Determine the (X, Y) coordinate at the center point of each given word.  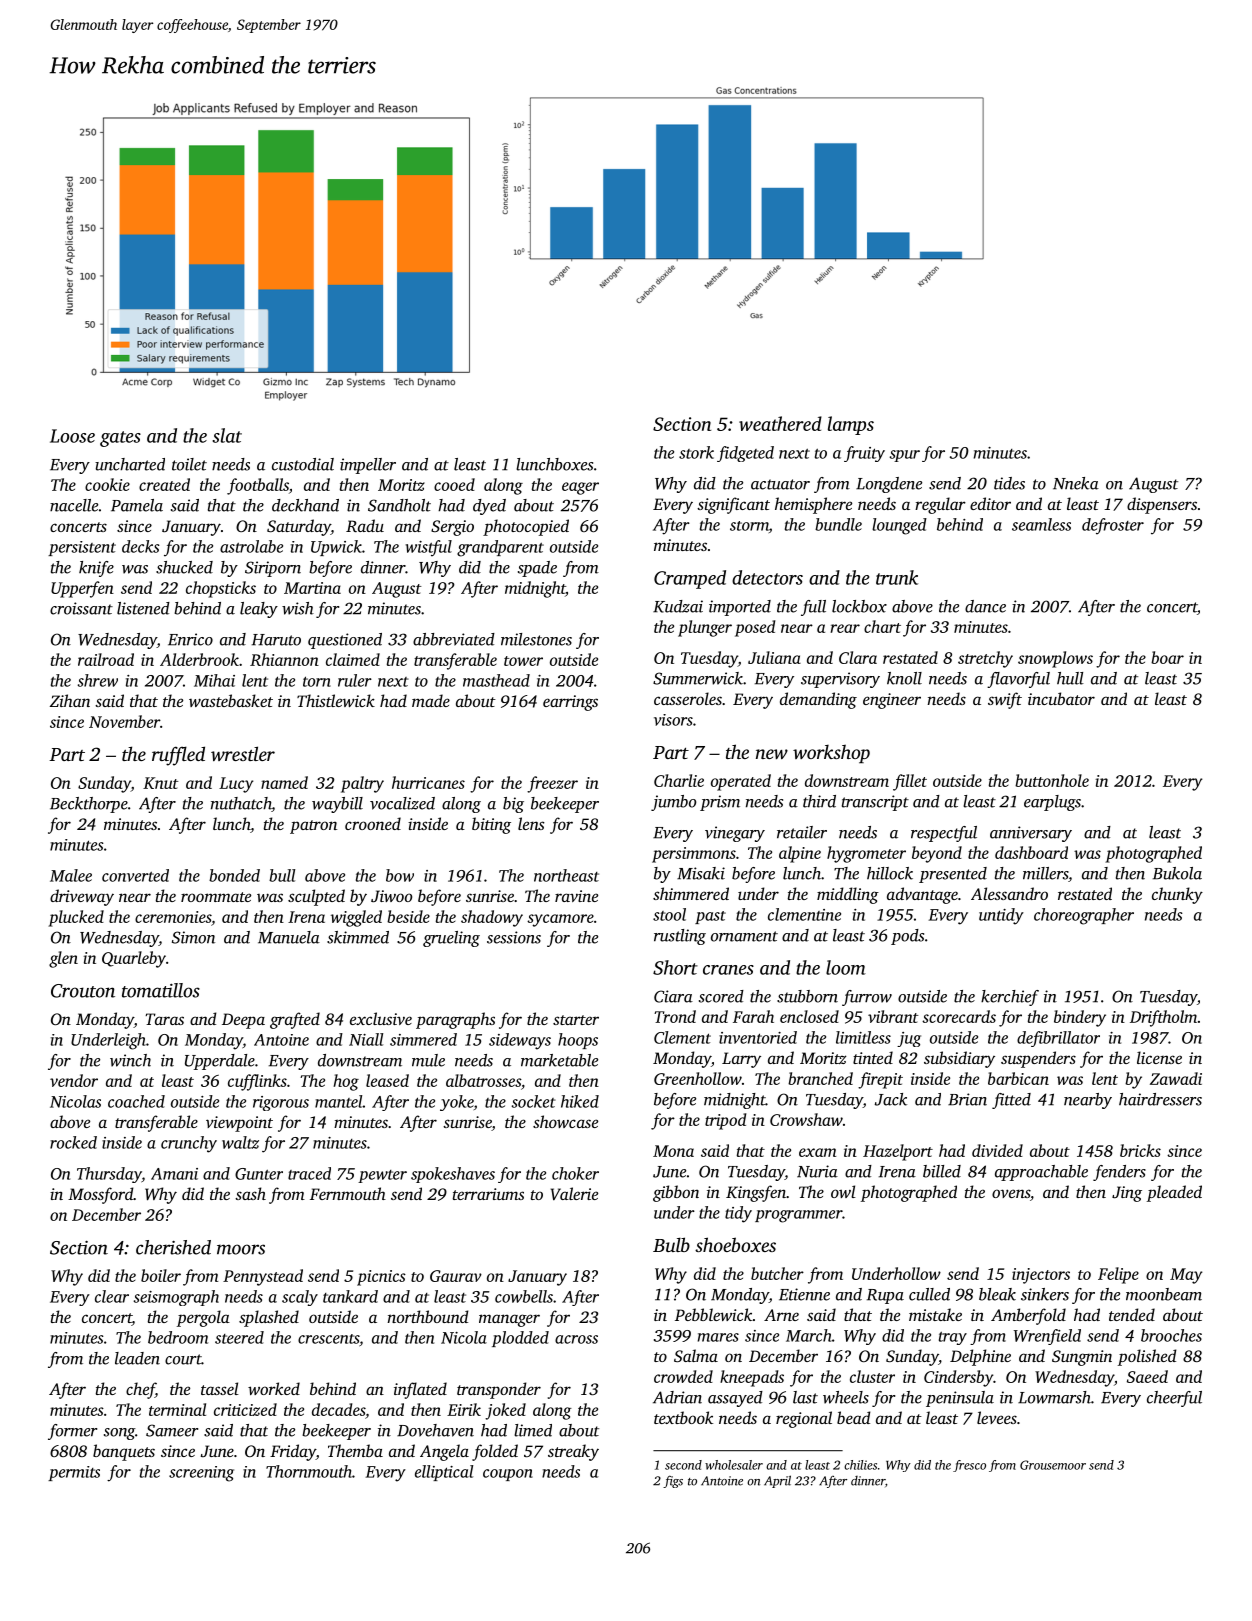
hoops (578, 1041)
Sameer (172, 1430)
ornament (744, 936)
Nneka (1076, 483)
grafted (295, 1020)
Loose (72, 436)
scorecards (959, 1016)
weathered (780, 423)
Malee (71, 875)
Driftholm (1163, 1018)
